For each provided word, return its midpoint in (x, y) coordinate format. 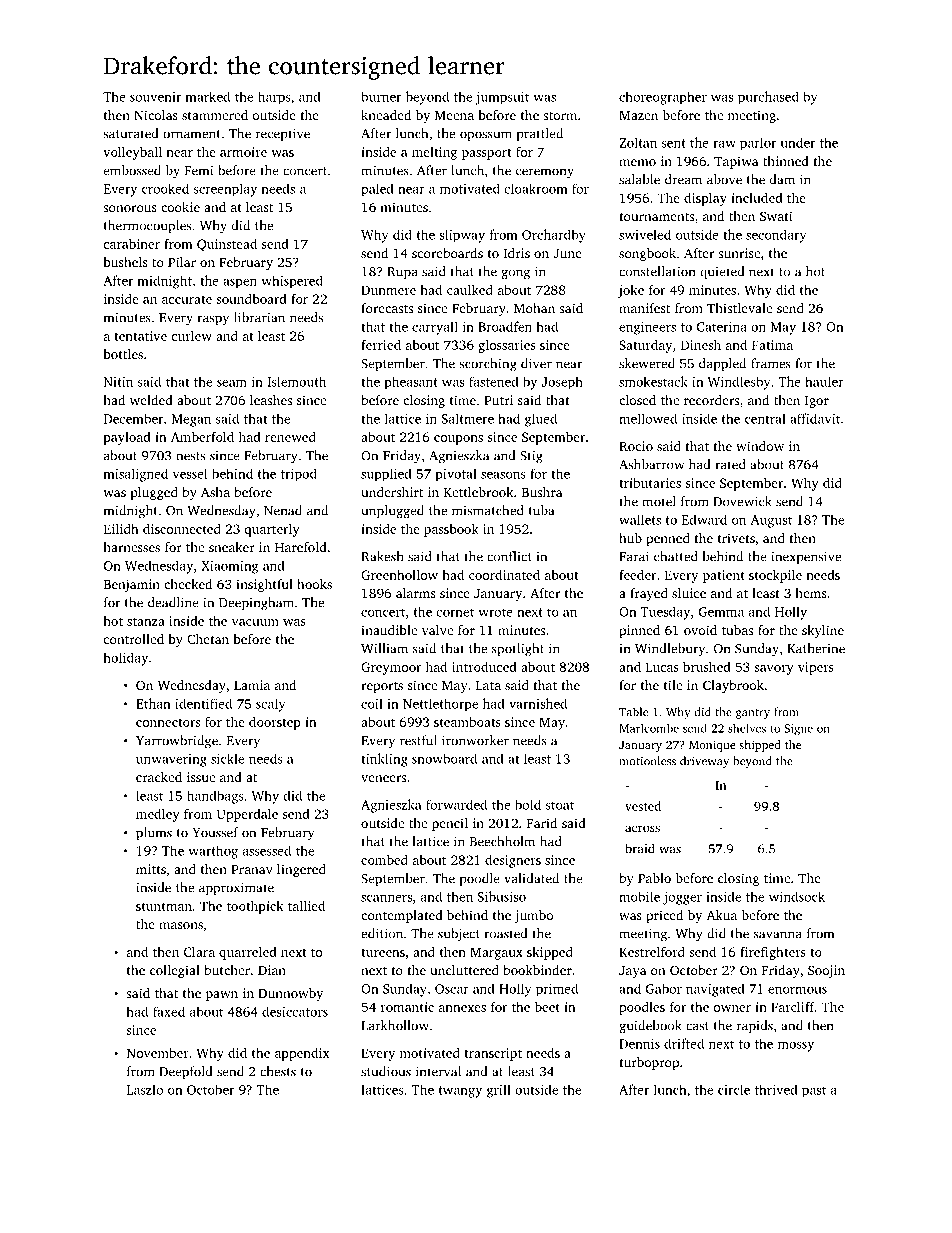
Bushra (542, 492)
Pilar (182, 262)
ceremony (545, 173)
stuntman (164, 906)
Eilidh (121, 528)
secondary (776, 236)
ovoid (700, 630)
